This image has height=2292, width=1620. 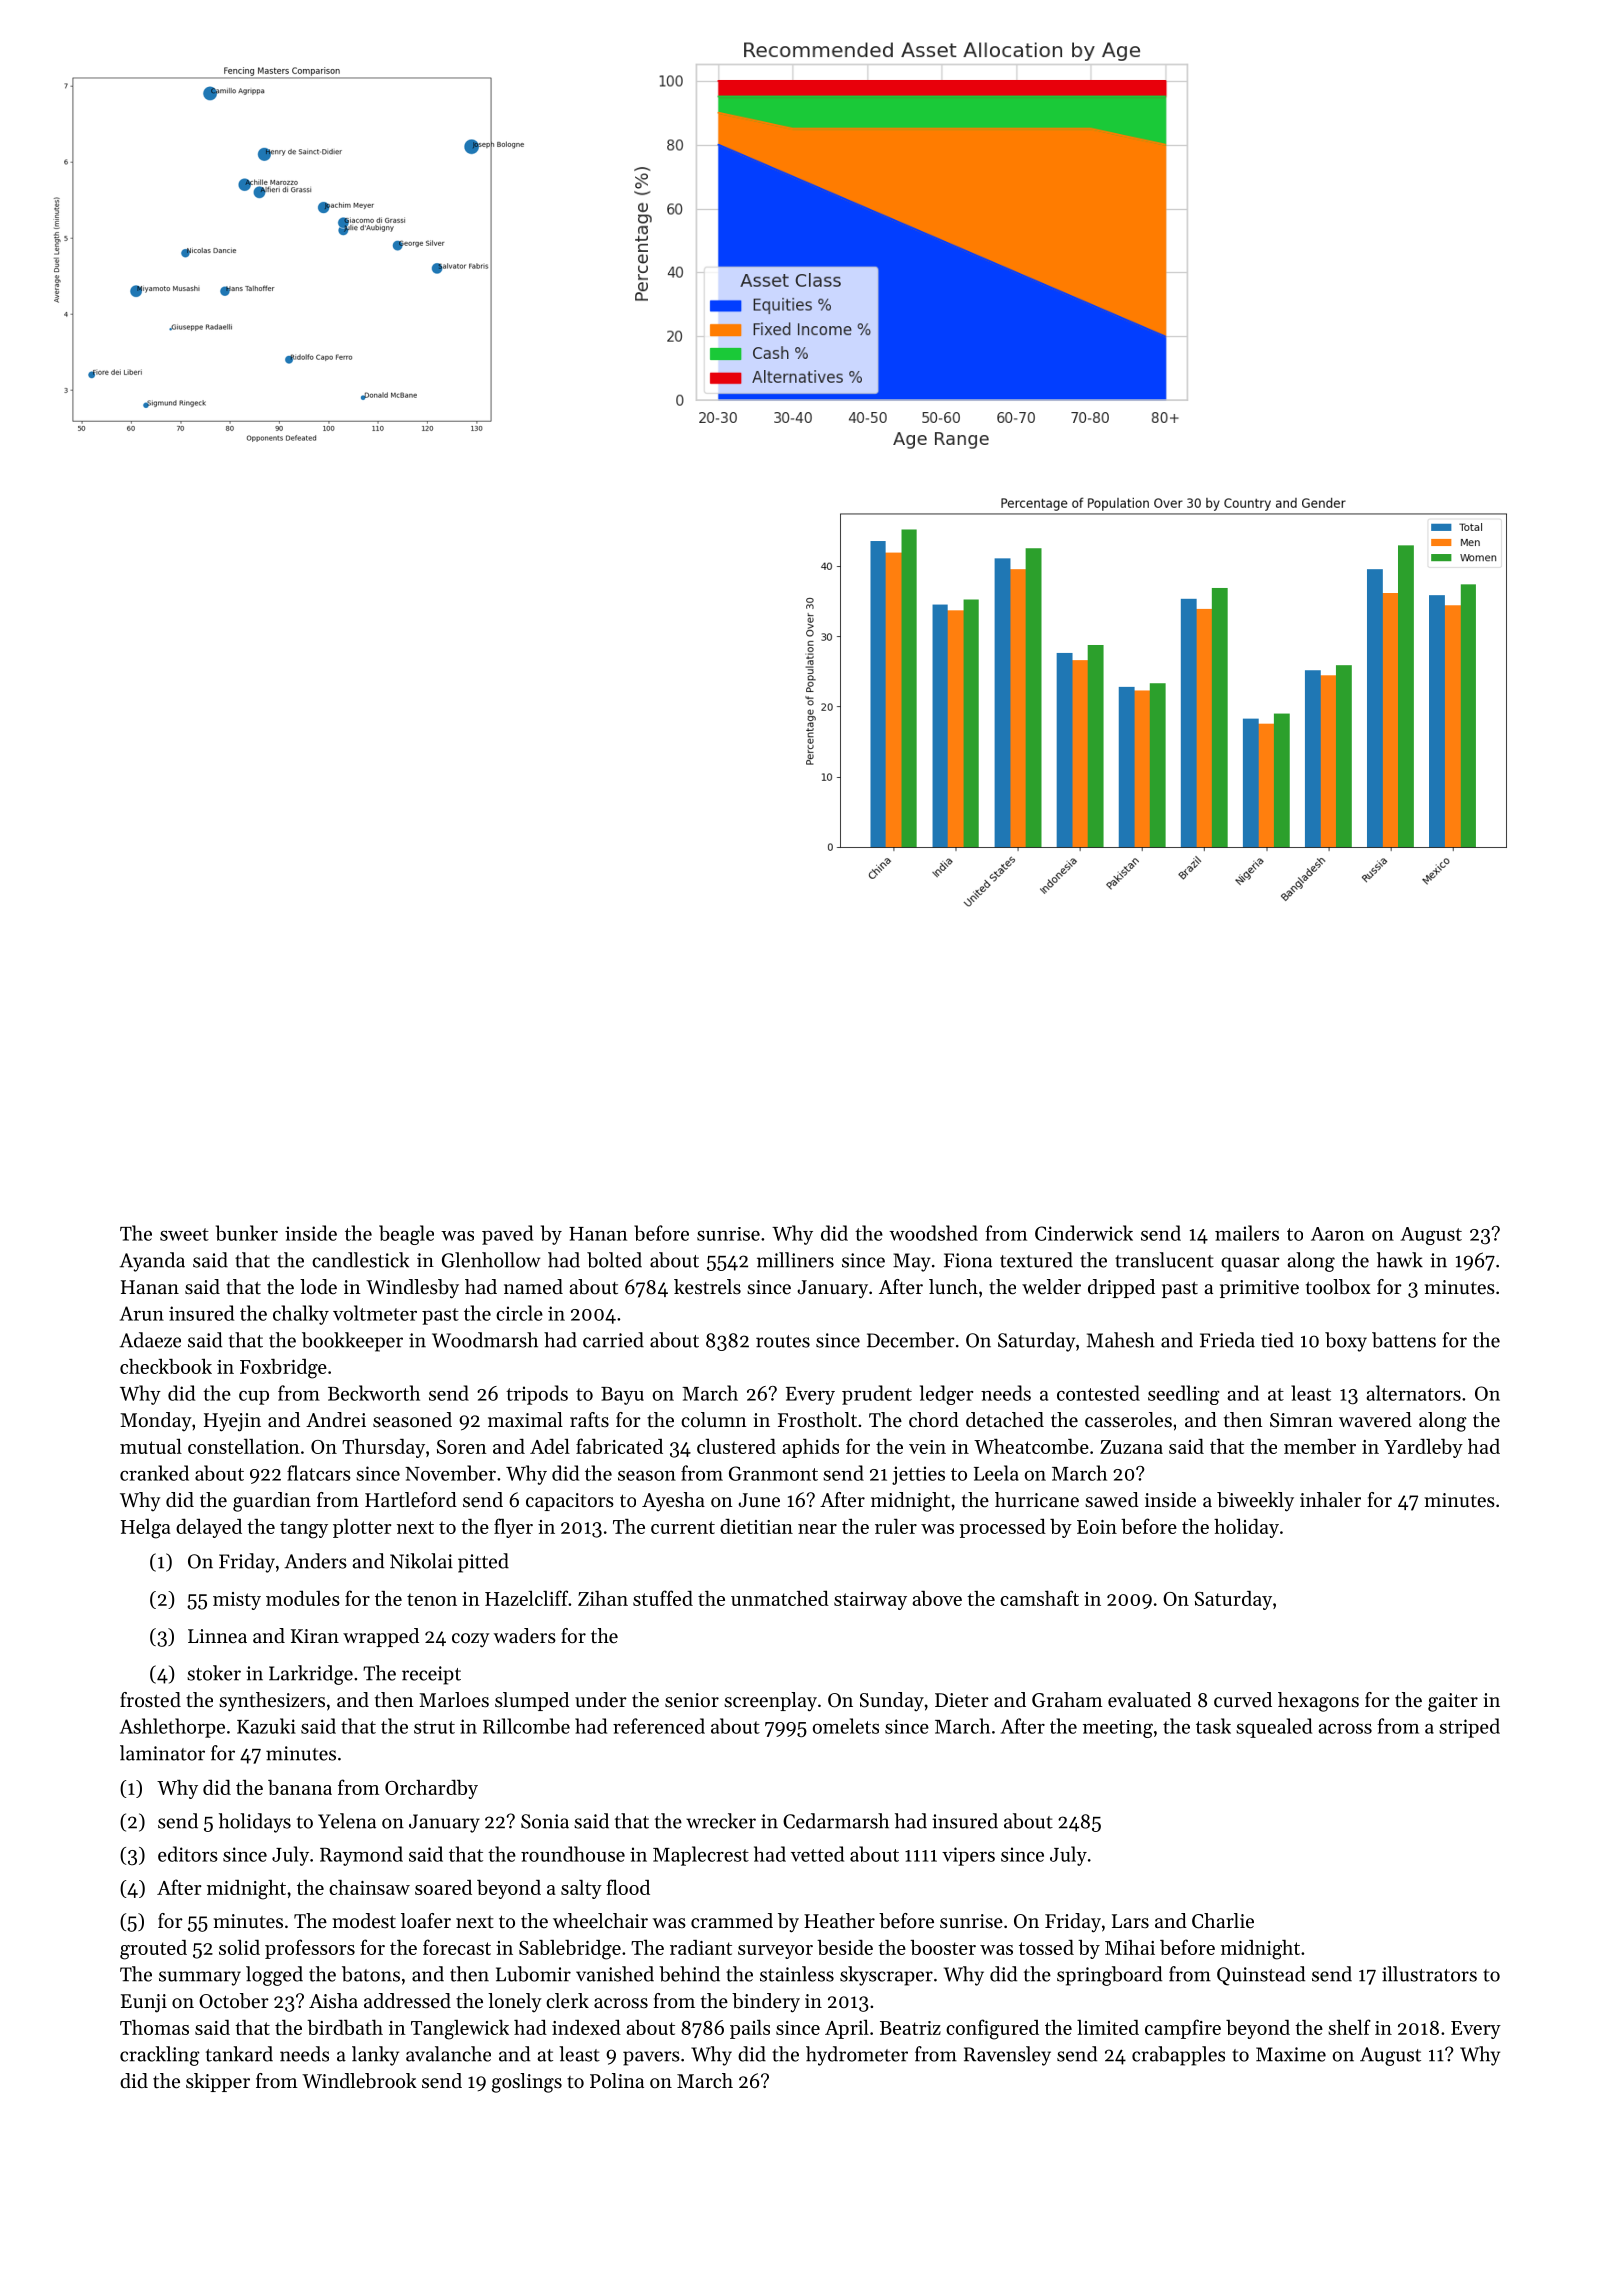 What do you see at coordinates (1291, 2054) in the image?
I see `Maxime` at bounding box center [1291, 2054].
